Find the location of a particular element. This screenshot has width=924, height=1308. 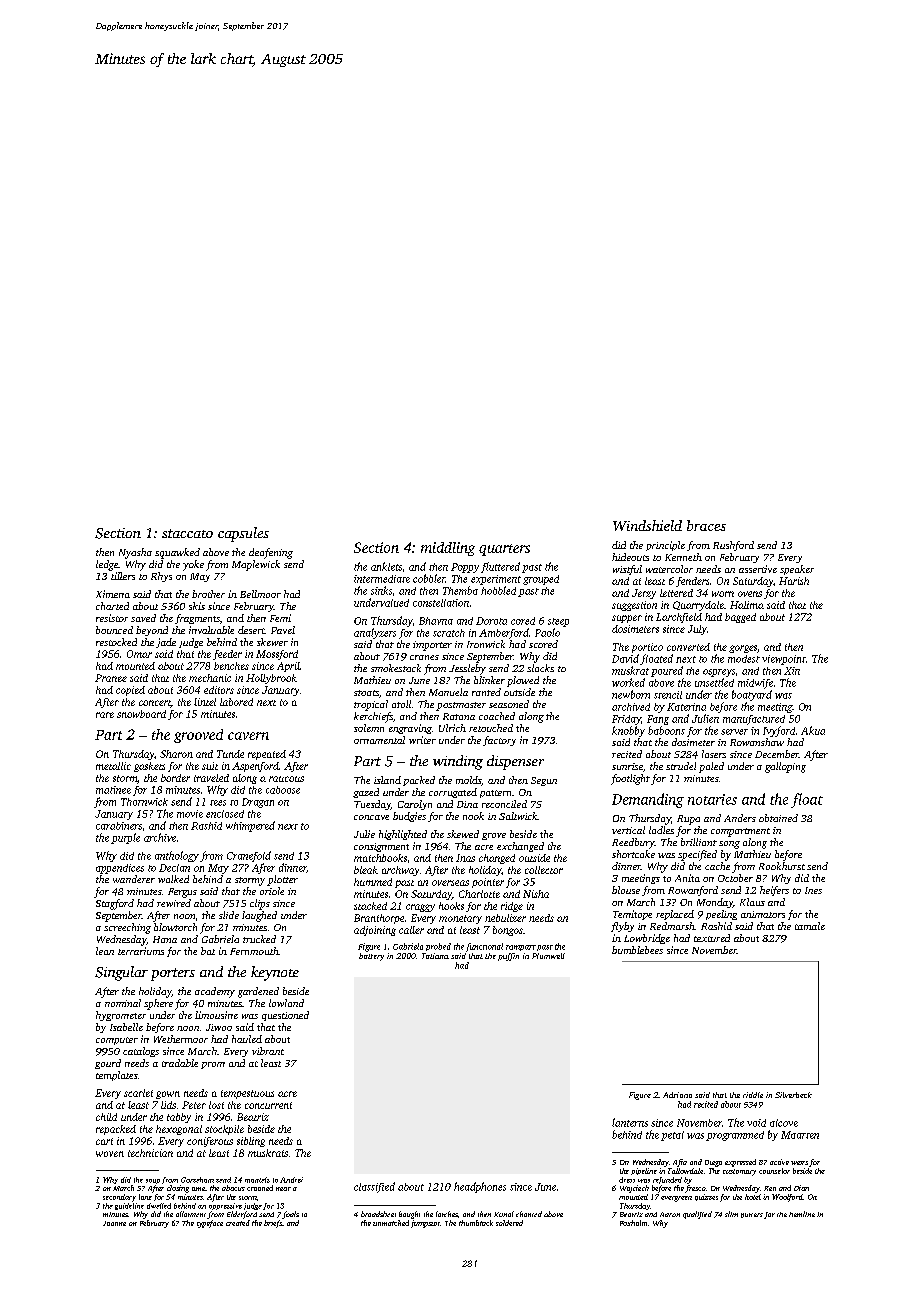

hygrometer is located at coordinates (121, 1016).
